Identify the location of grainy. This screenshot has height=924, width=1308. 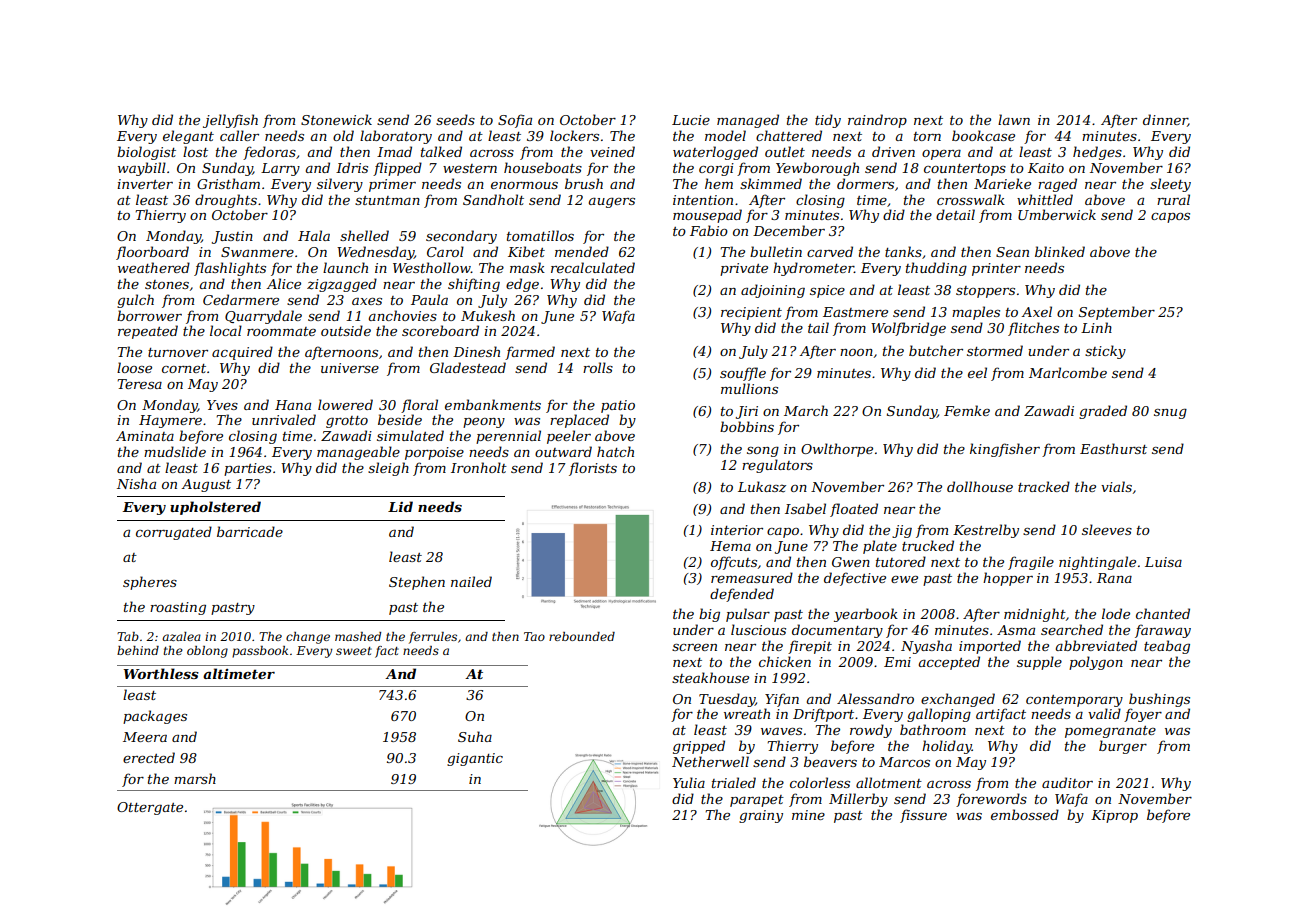
(761, 816).
